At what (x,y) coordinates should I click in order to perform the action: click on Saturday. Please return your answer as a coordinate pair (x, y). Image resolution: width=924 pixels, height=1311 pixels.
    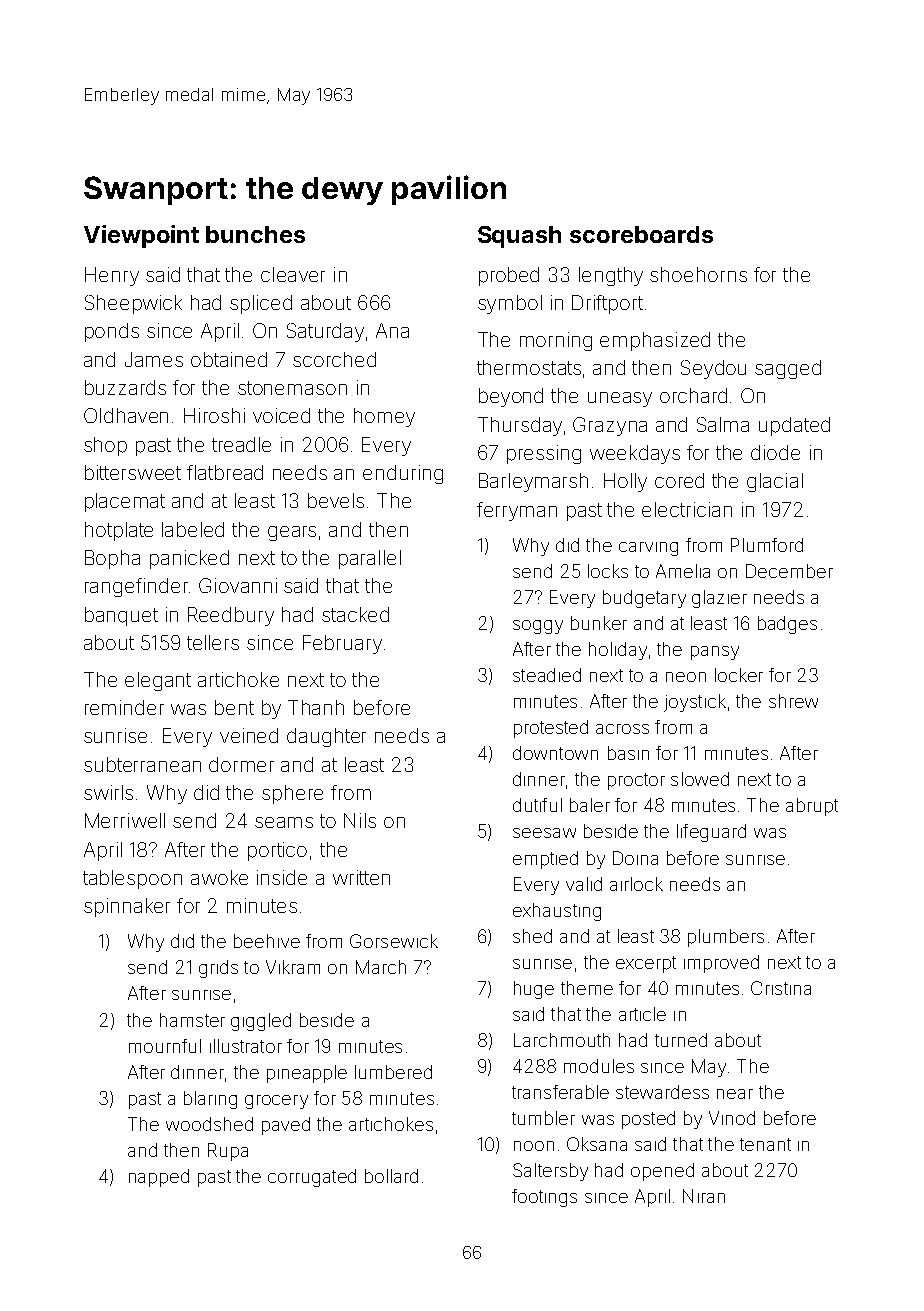
    Looking at the image, I should click on (325, 332).
